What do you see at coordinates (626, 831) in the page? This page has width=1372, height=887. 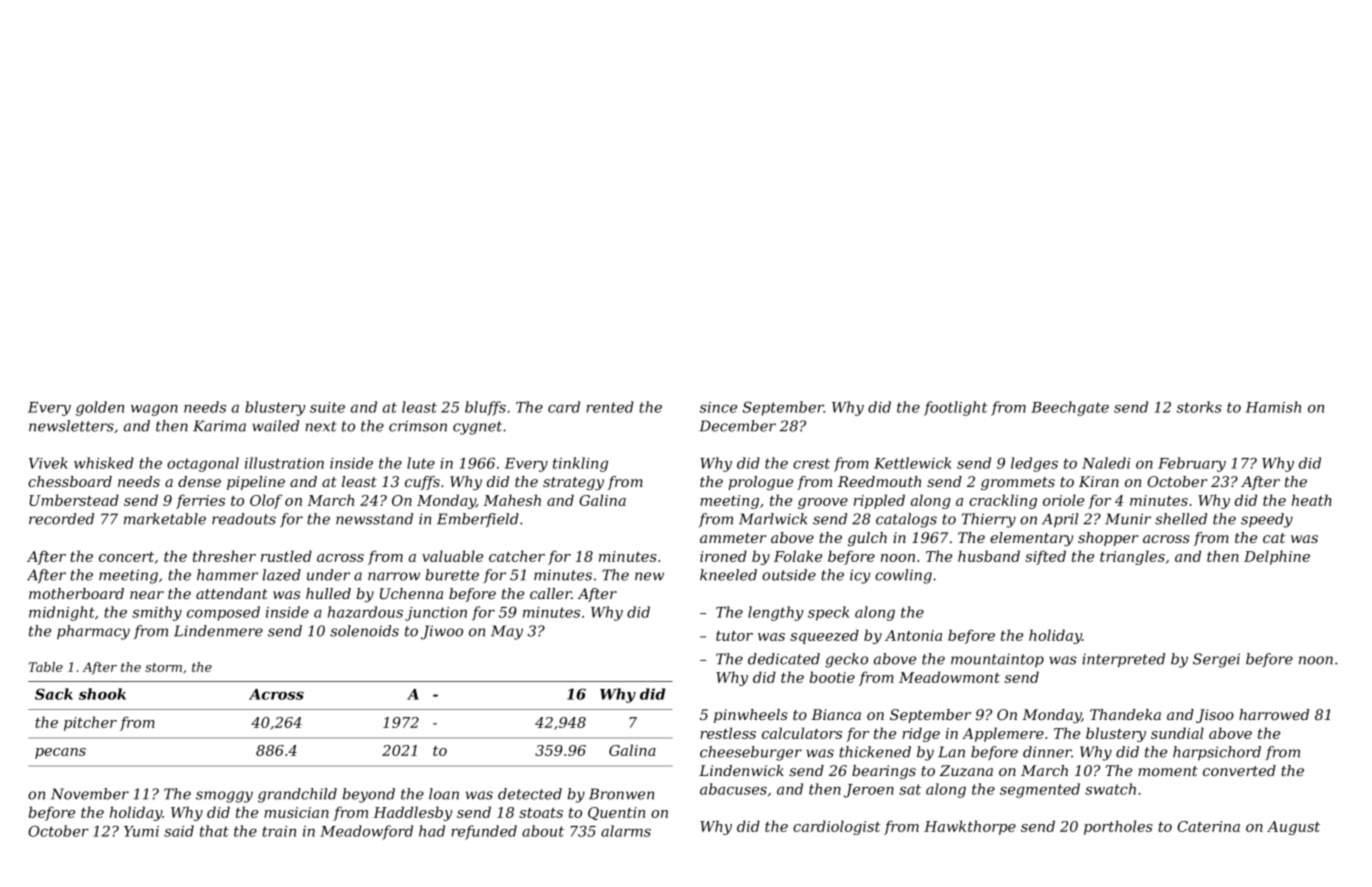 I see `alarms` at bounding box center [626, 831].
